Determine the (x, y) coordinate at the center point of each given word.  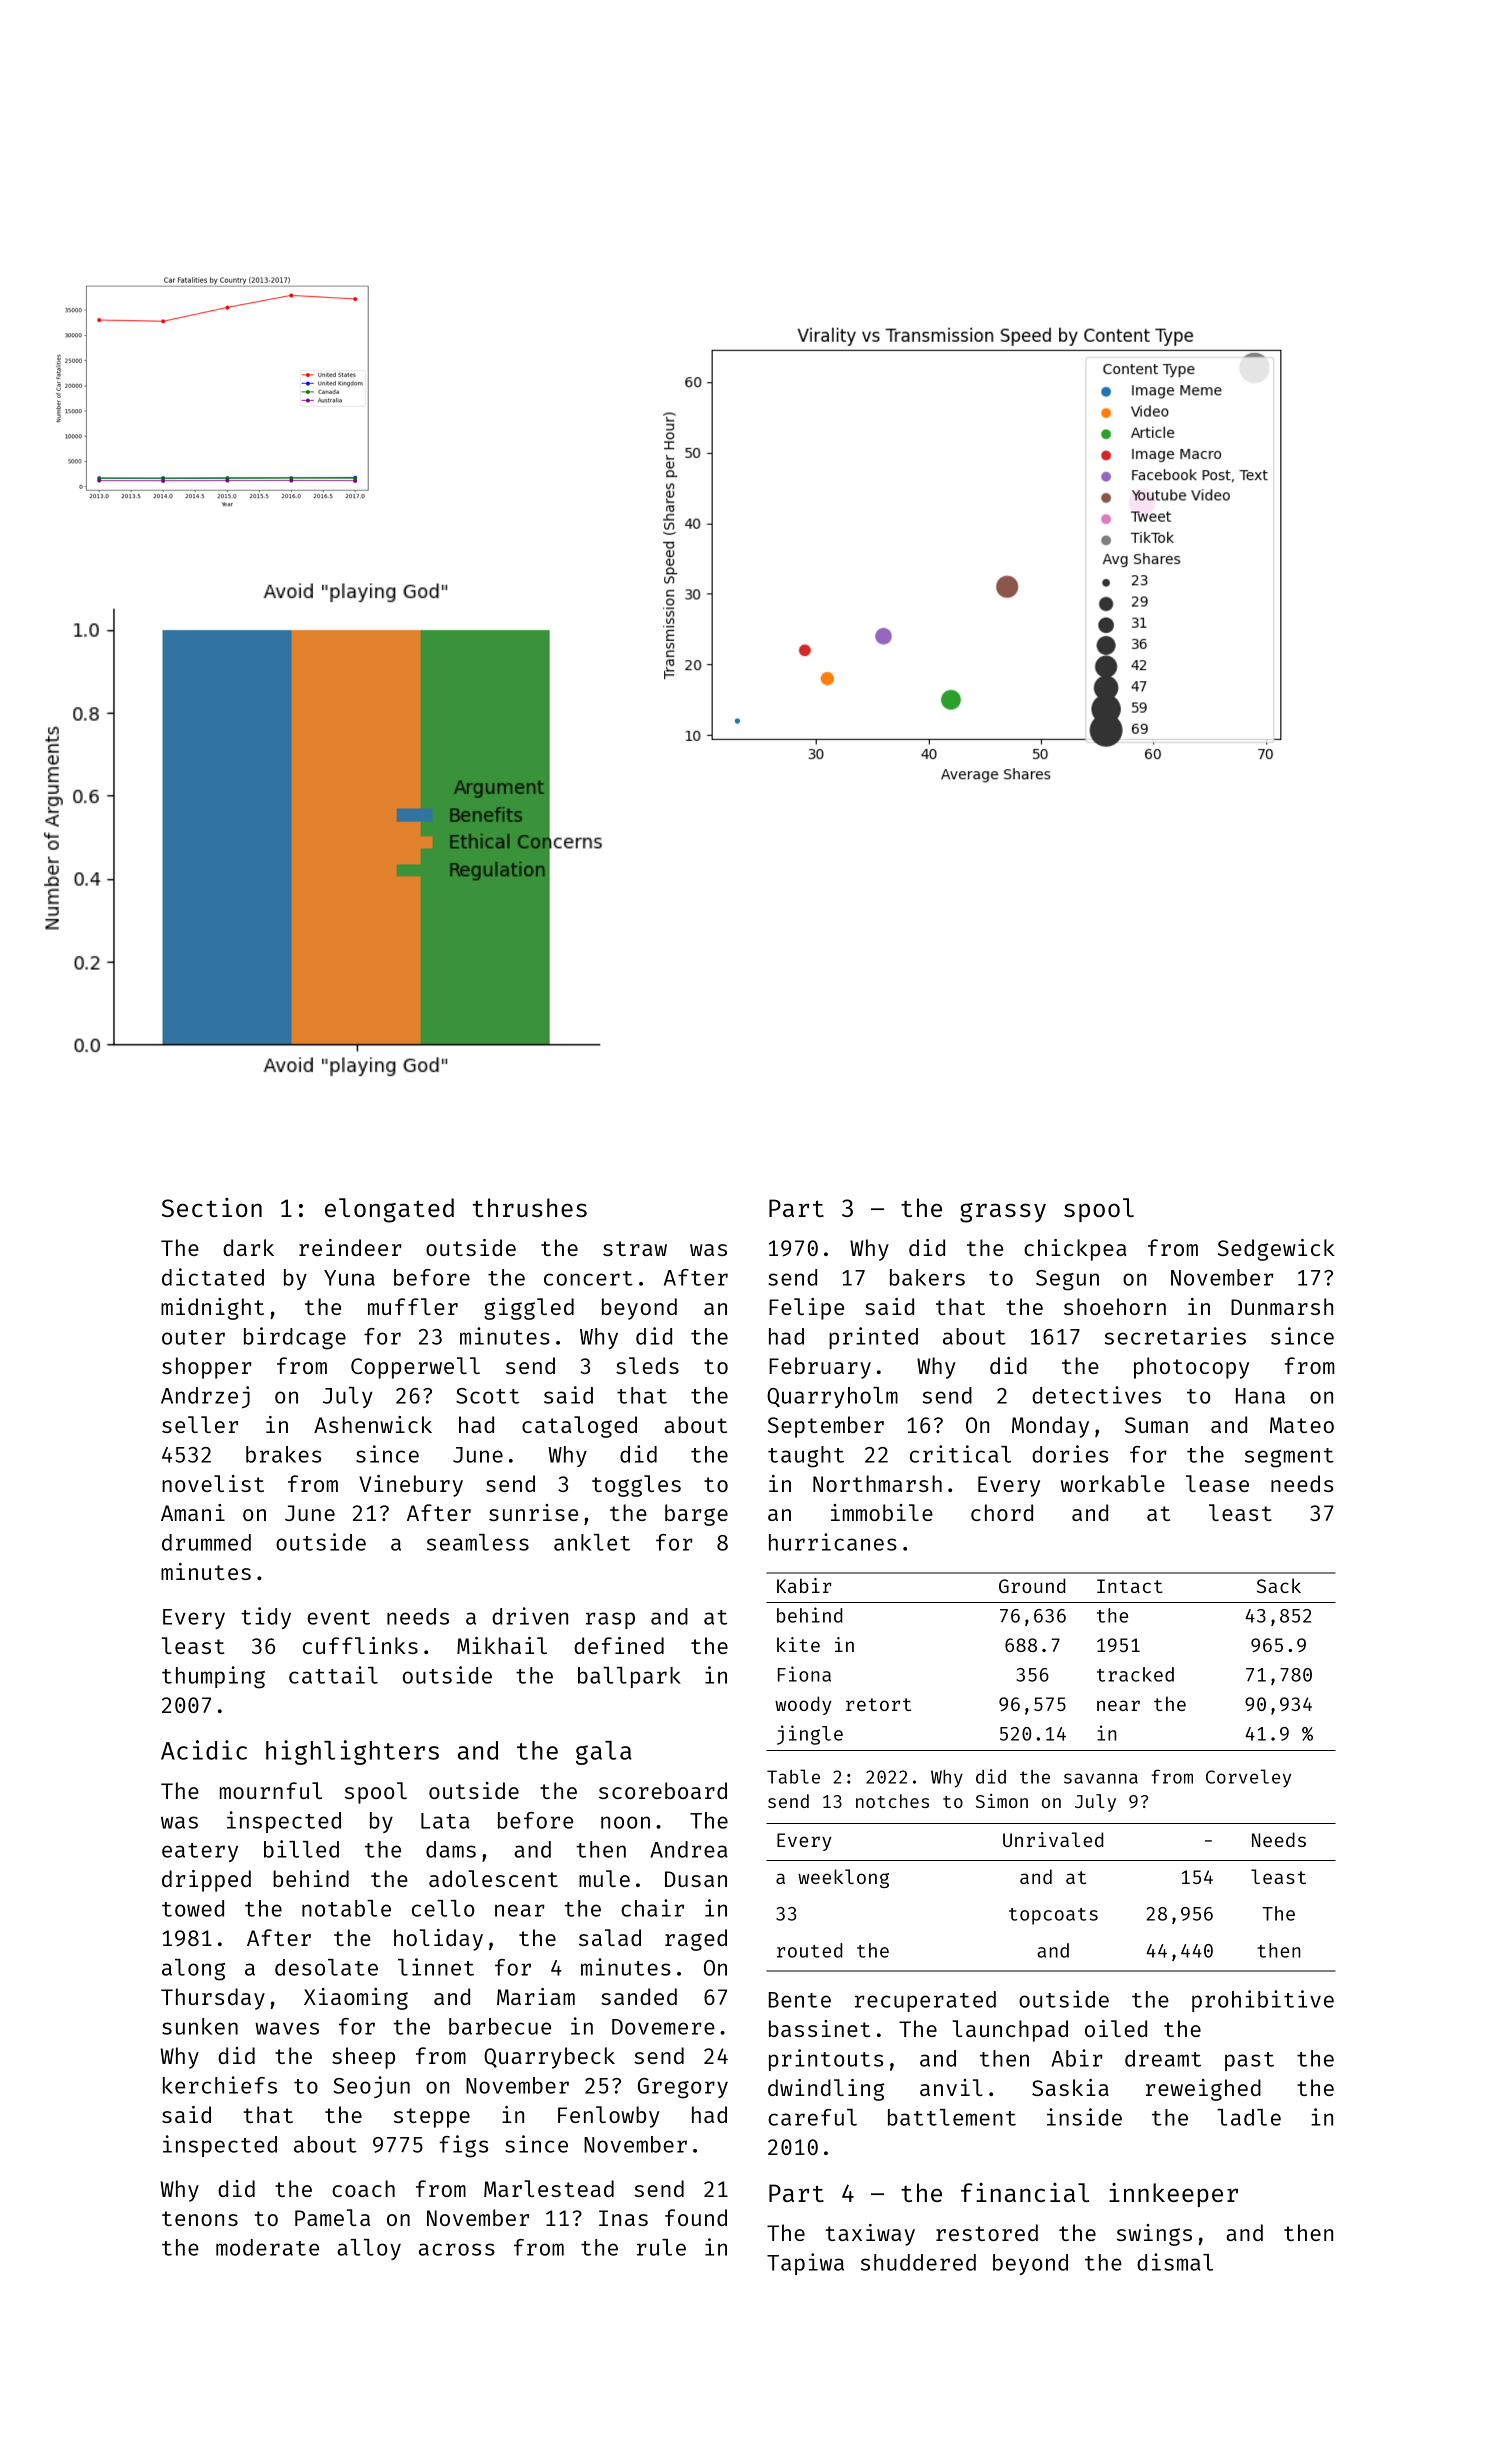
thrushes (530, 1207)
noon (625, 1822)
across (457, 2249)
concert (588, 1278)
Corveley (1248, 1778)
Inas (623, 2218)
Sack (1279, 1585)
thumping (213, 1677)
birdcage (295, 1338)
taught (806, 1457)
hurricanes (833, 1542)
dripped (206, 1881)
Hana (1260, 1396)
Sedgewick (1276, 1250)
